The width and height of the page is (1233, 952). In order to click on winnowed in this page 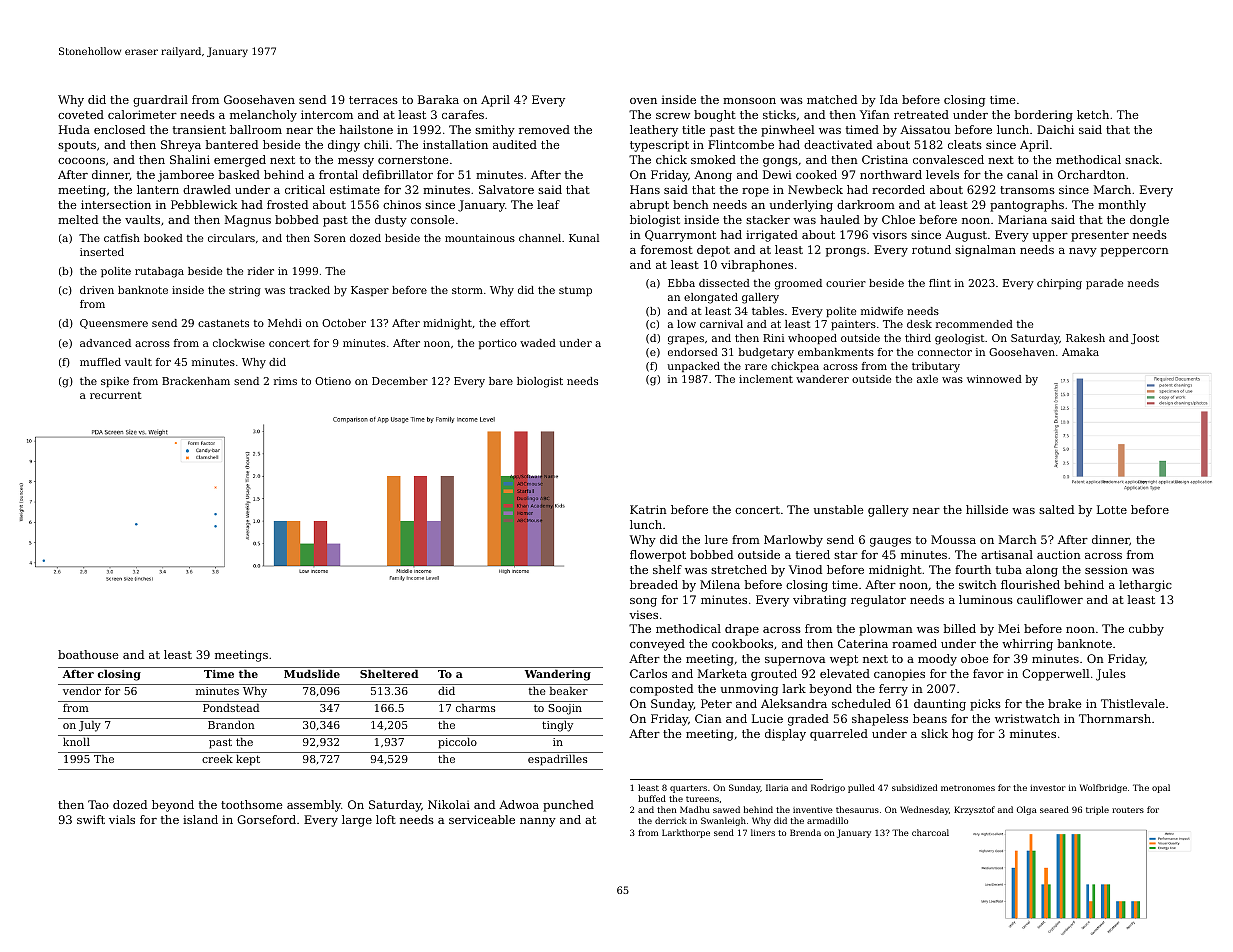, I will do `click(994, 379)`.
